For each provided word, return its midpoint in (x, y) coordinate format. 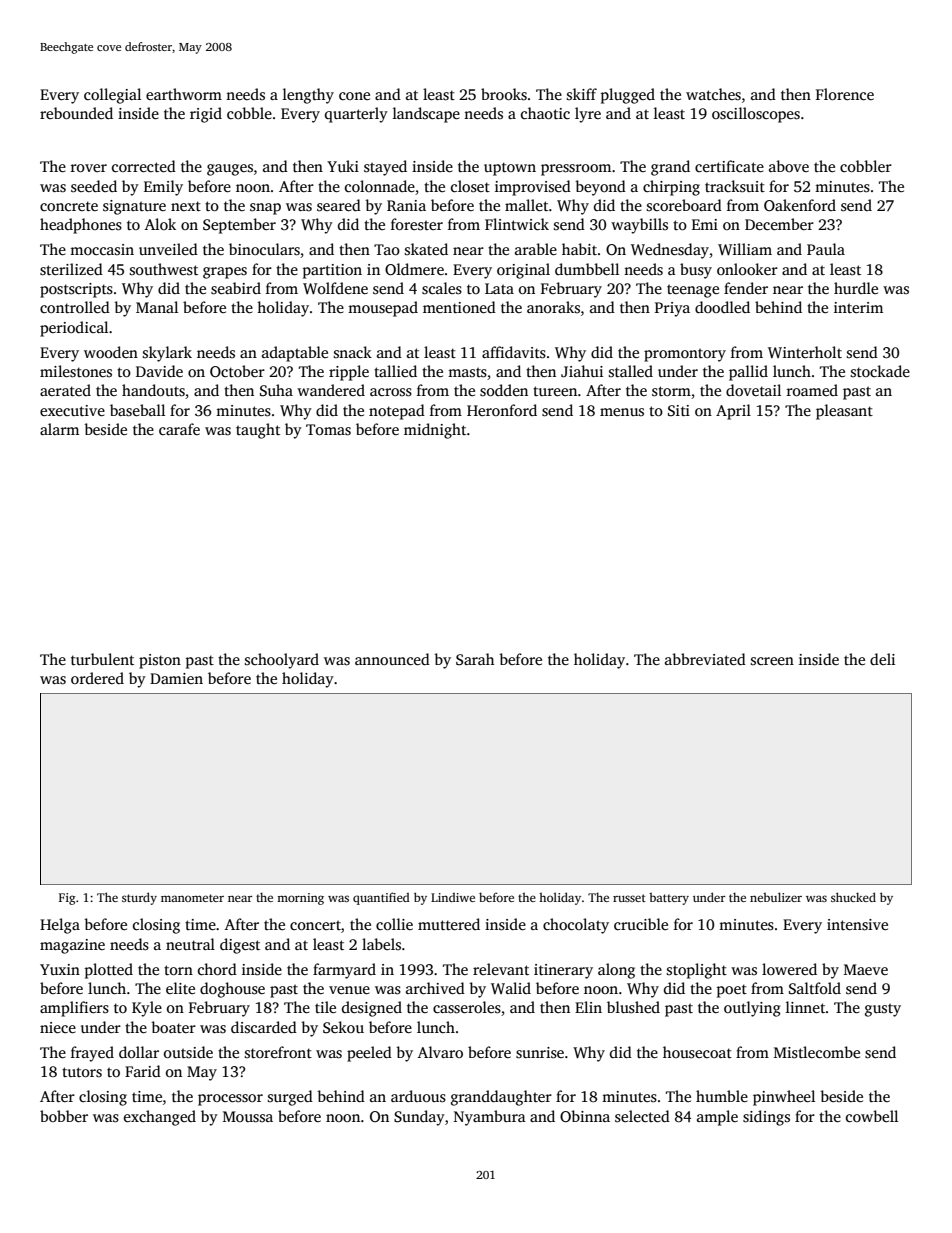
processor (230, 1100)
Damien (176, 678)
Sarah (475, 659)
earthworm (184, 94)
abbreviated (705, 659)
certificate (729, 166)
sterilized (71, 269)
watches (713, 94)
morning (300, 899)
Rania (406, 205)
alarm (59, 429)
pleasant (844, 412)
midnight (435, 431)
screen (772, 661)
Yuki (343, 166)
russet (629, 898)
